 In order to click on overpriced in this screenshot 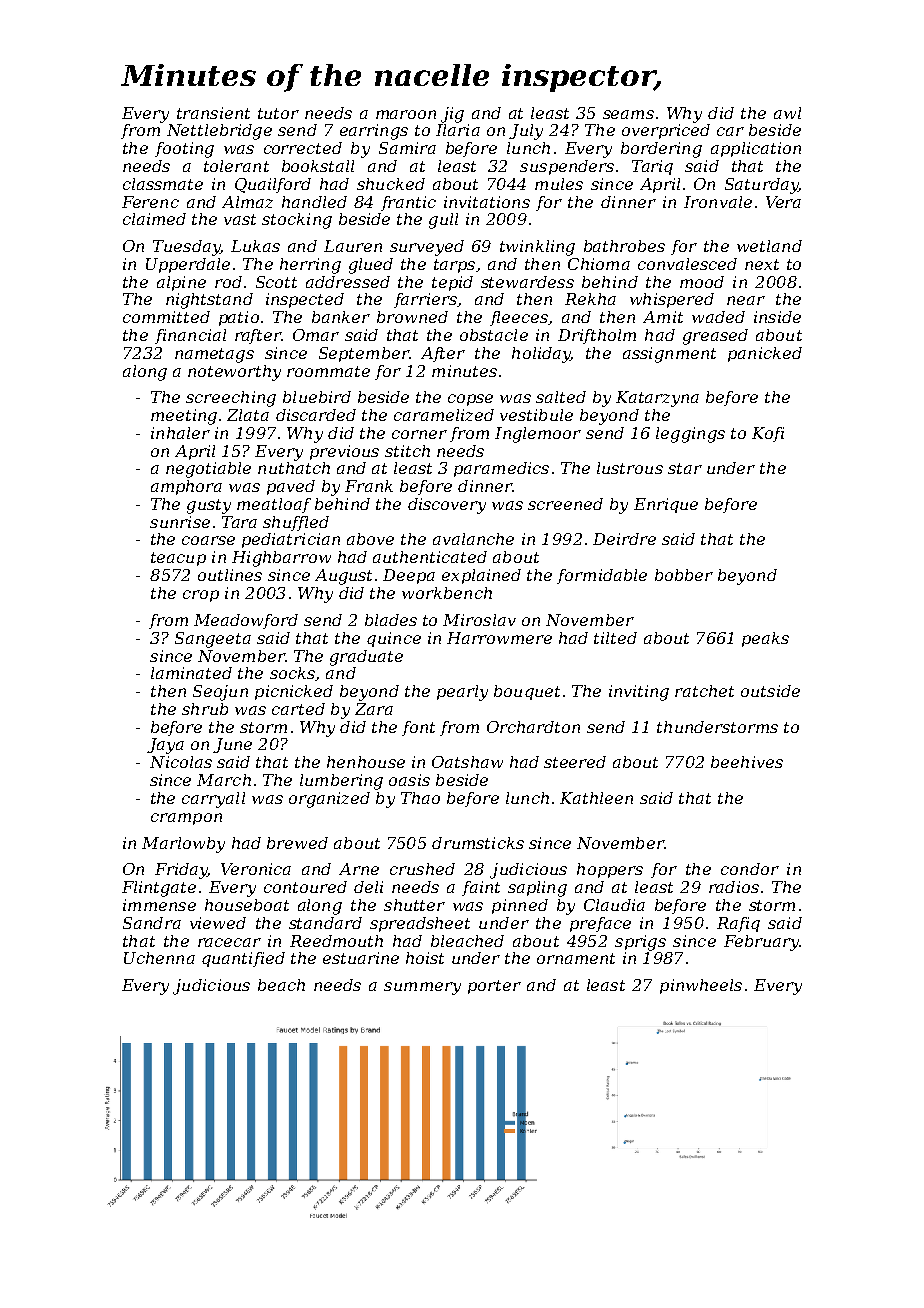, I will do `click(666, 131)`.
